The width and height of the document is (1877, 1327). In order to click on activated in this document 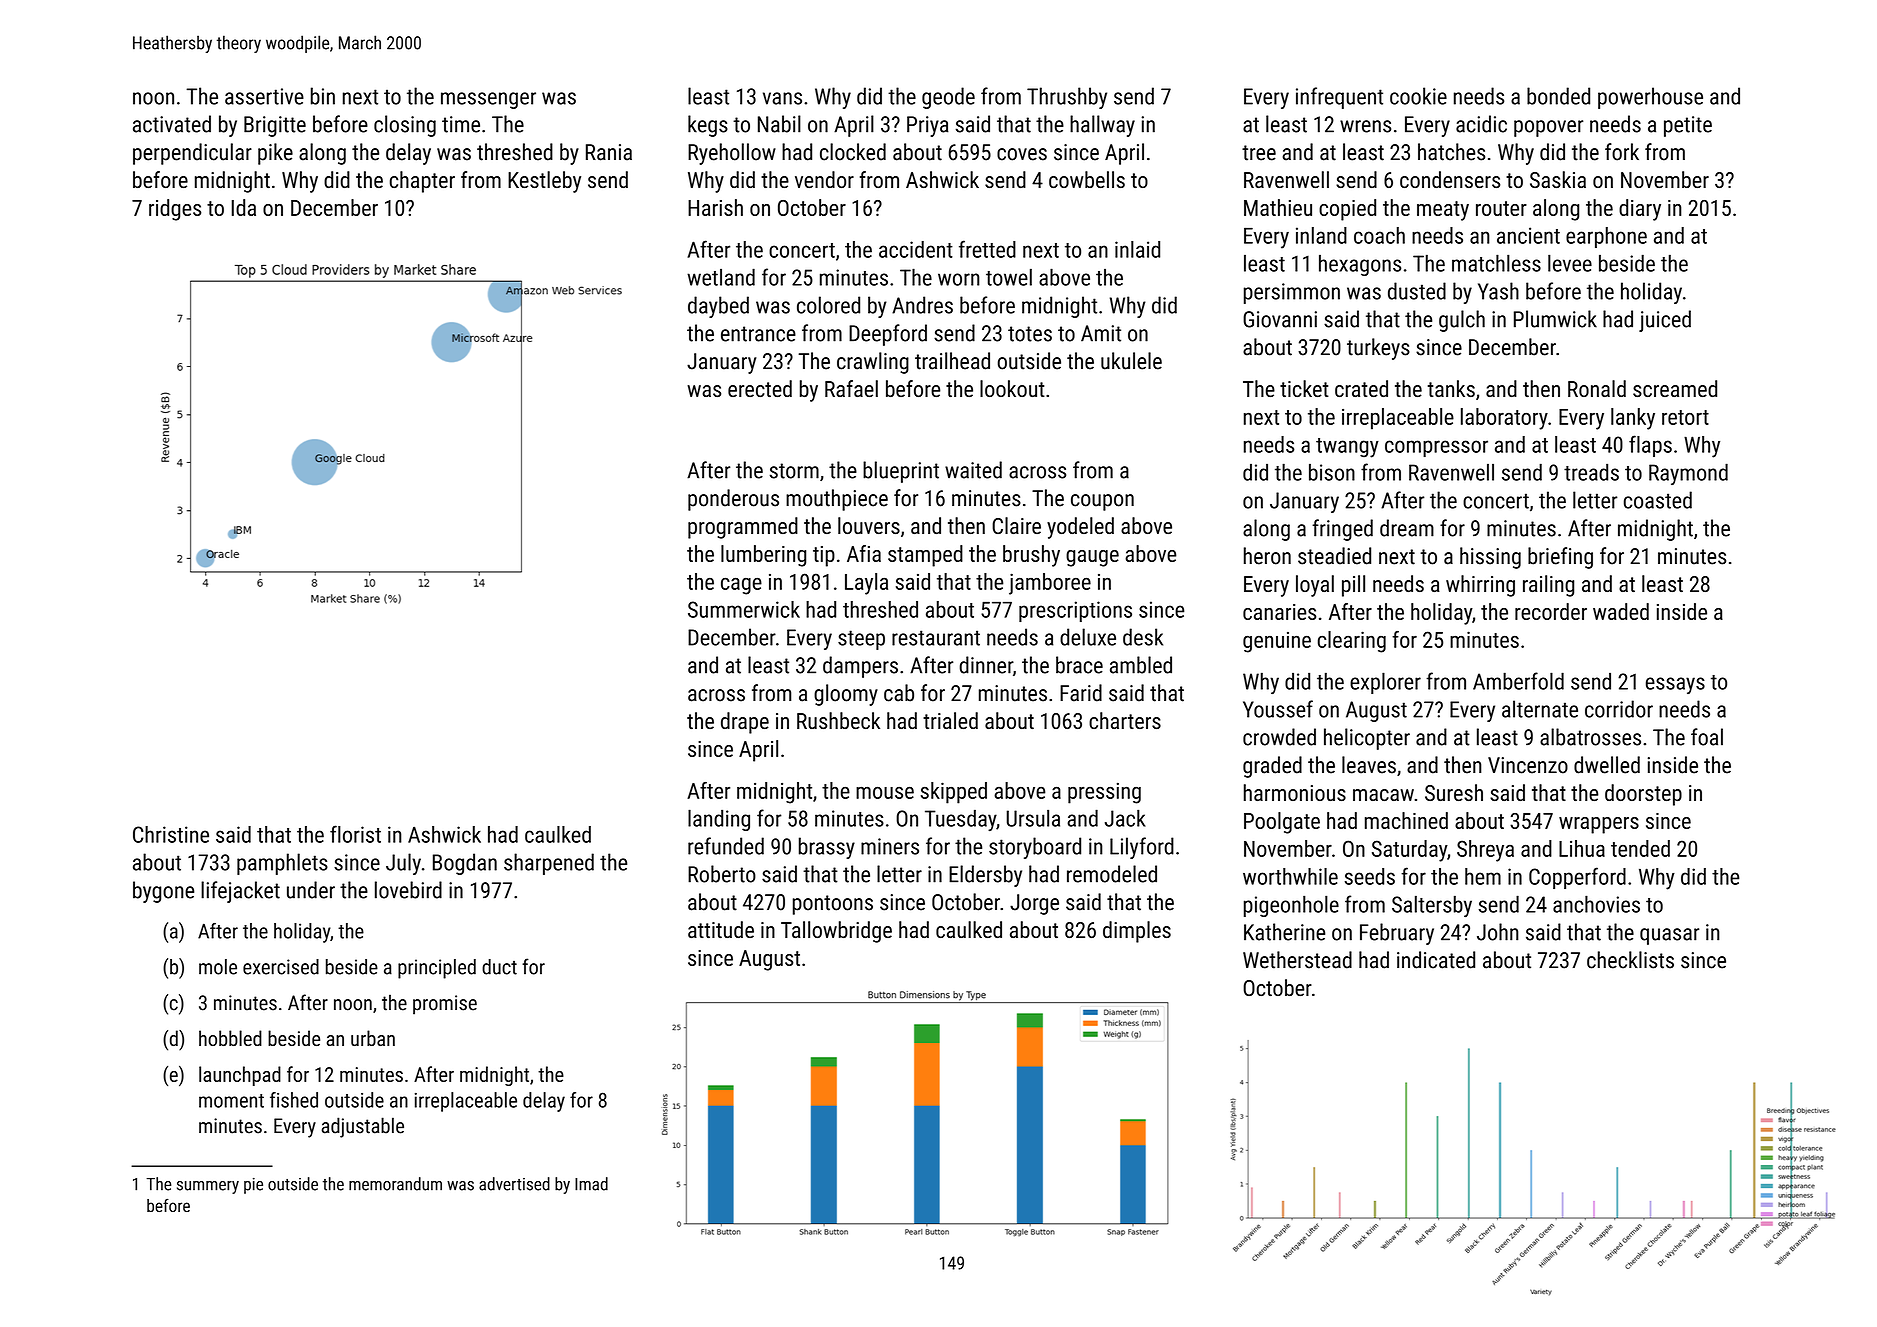, I will do `click(172, 124)`.
